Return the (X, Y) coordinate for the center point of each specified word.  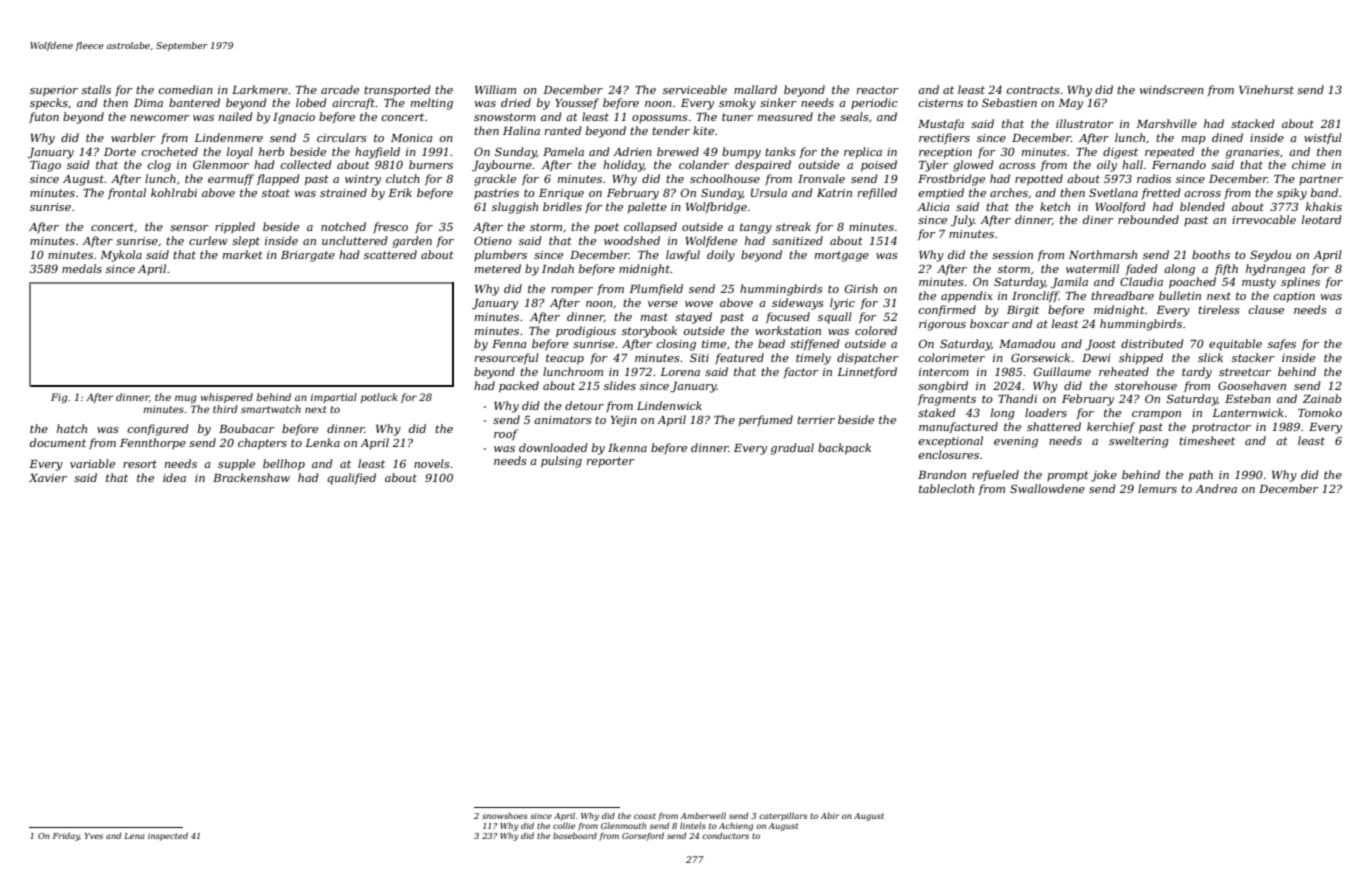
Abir (829, 815)
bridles (562, 206)
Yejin (624, 421)
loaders (1046, 412)
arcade (340, 89)
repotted (1039, 180)
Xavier (48, 478)
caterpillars (783, 816)
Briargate (308, 256)
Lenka (322, 442)
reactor (877, 90)
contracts (1032, 90)
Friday (66, 836)
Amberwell (703, 815)
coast (645, 816)
